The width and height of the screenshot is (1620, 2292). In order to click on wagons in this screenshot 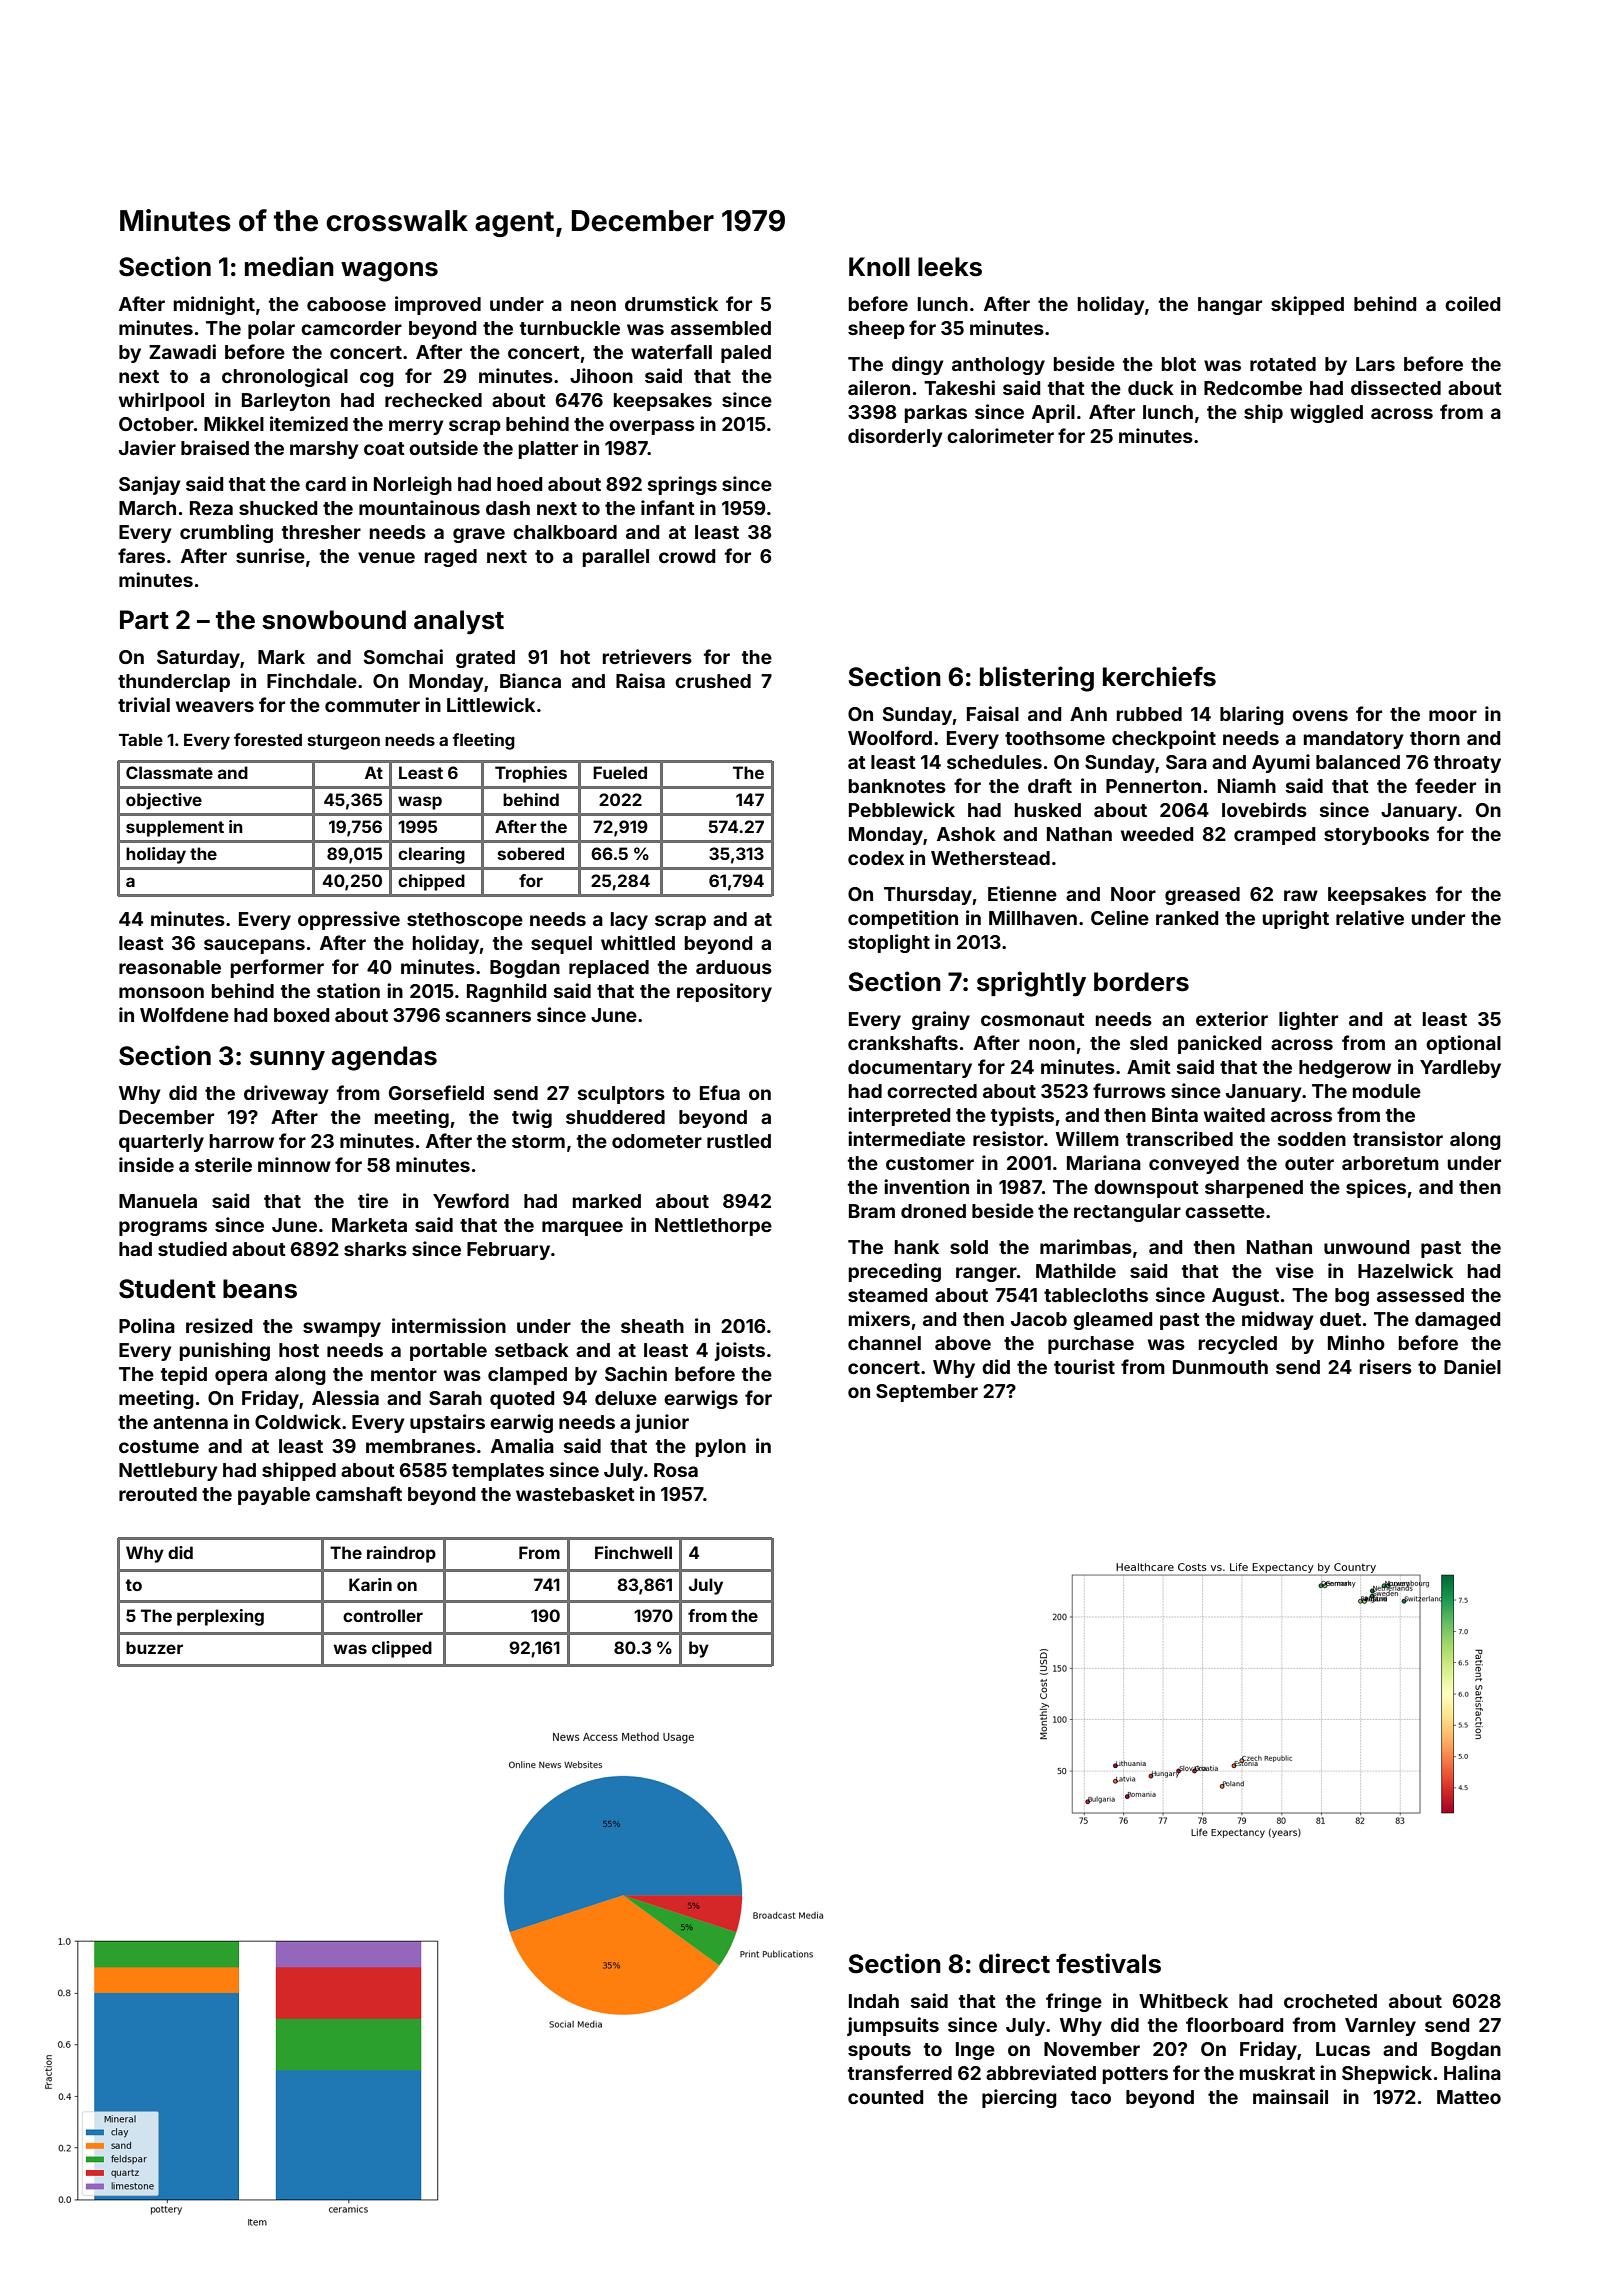, I will do `click(389, 272)`.
